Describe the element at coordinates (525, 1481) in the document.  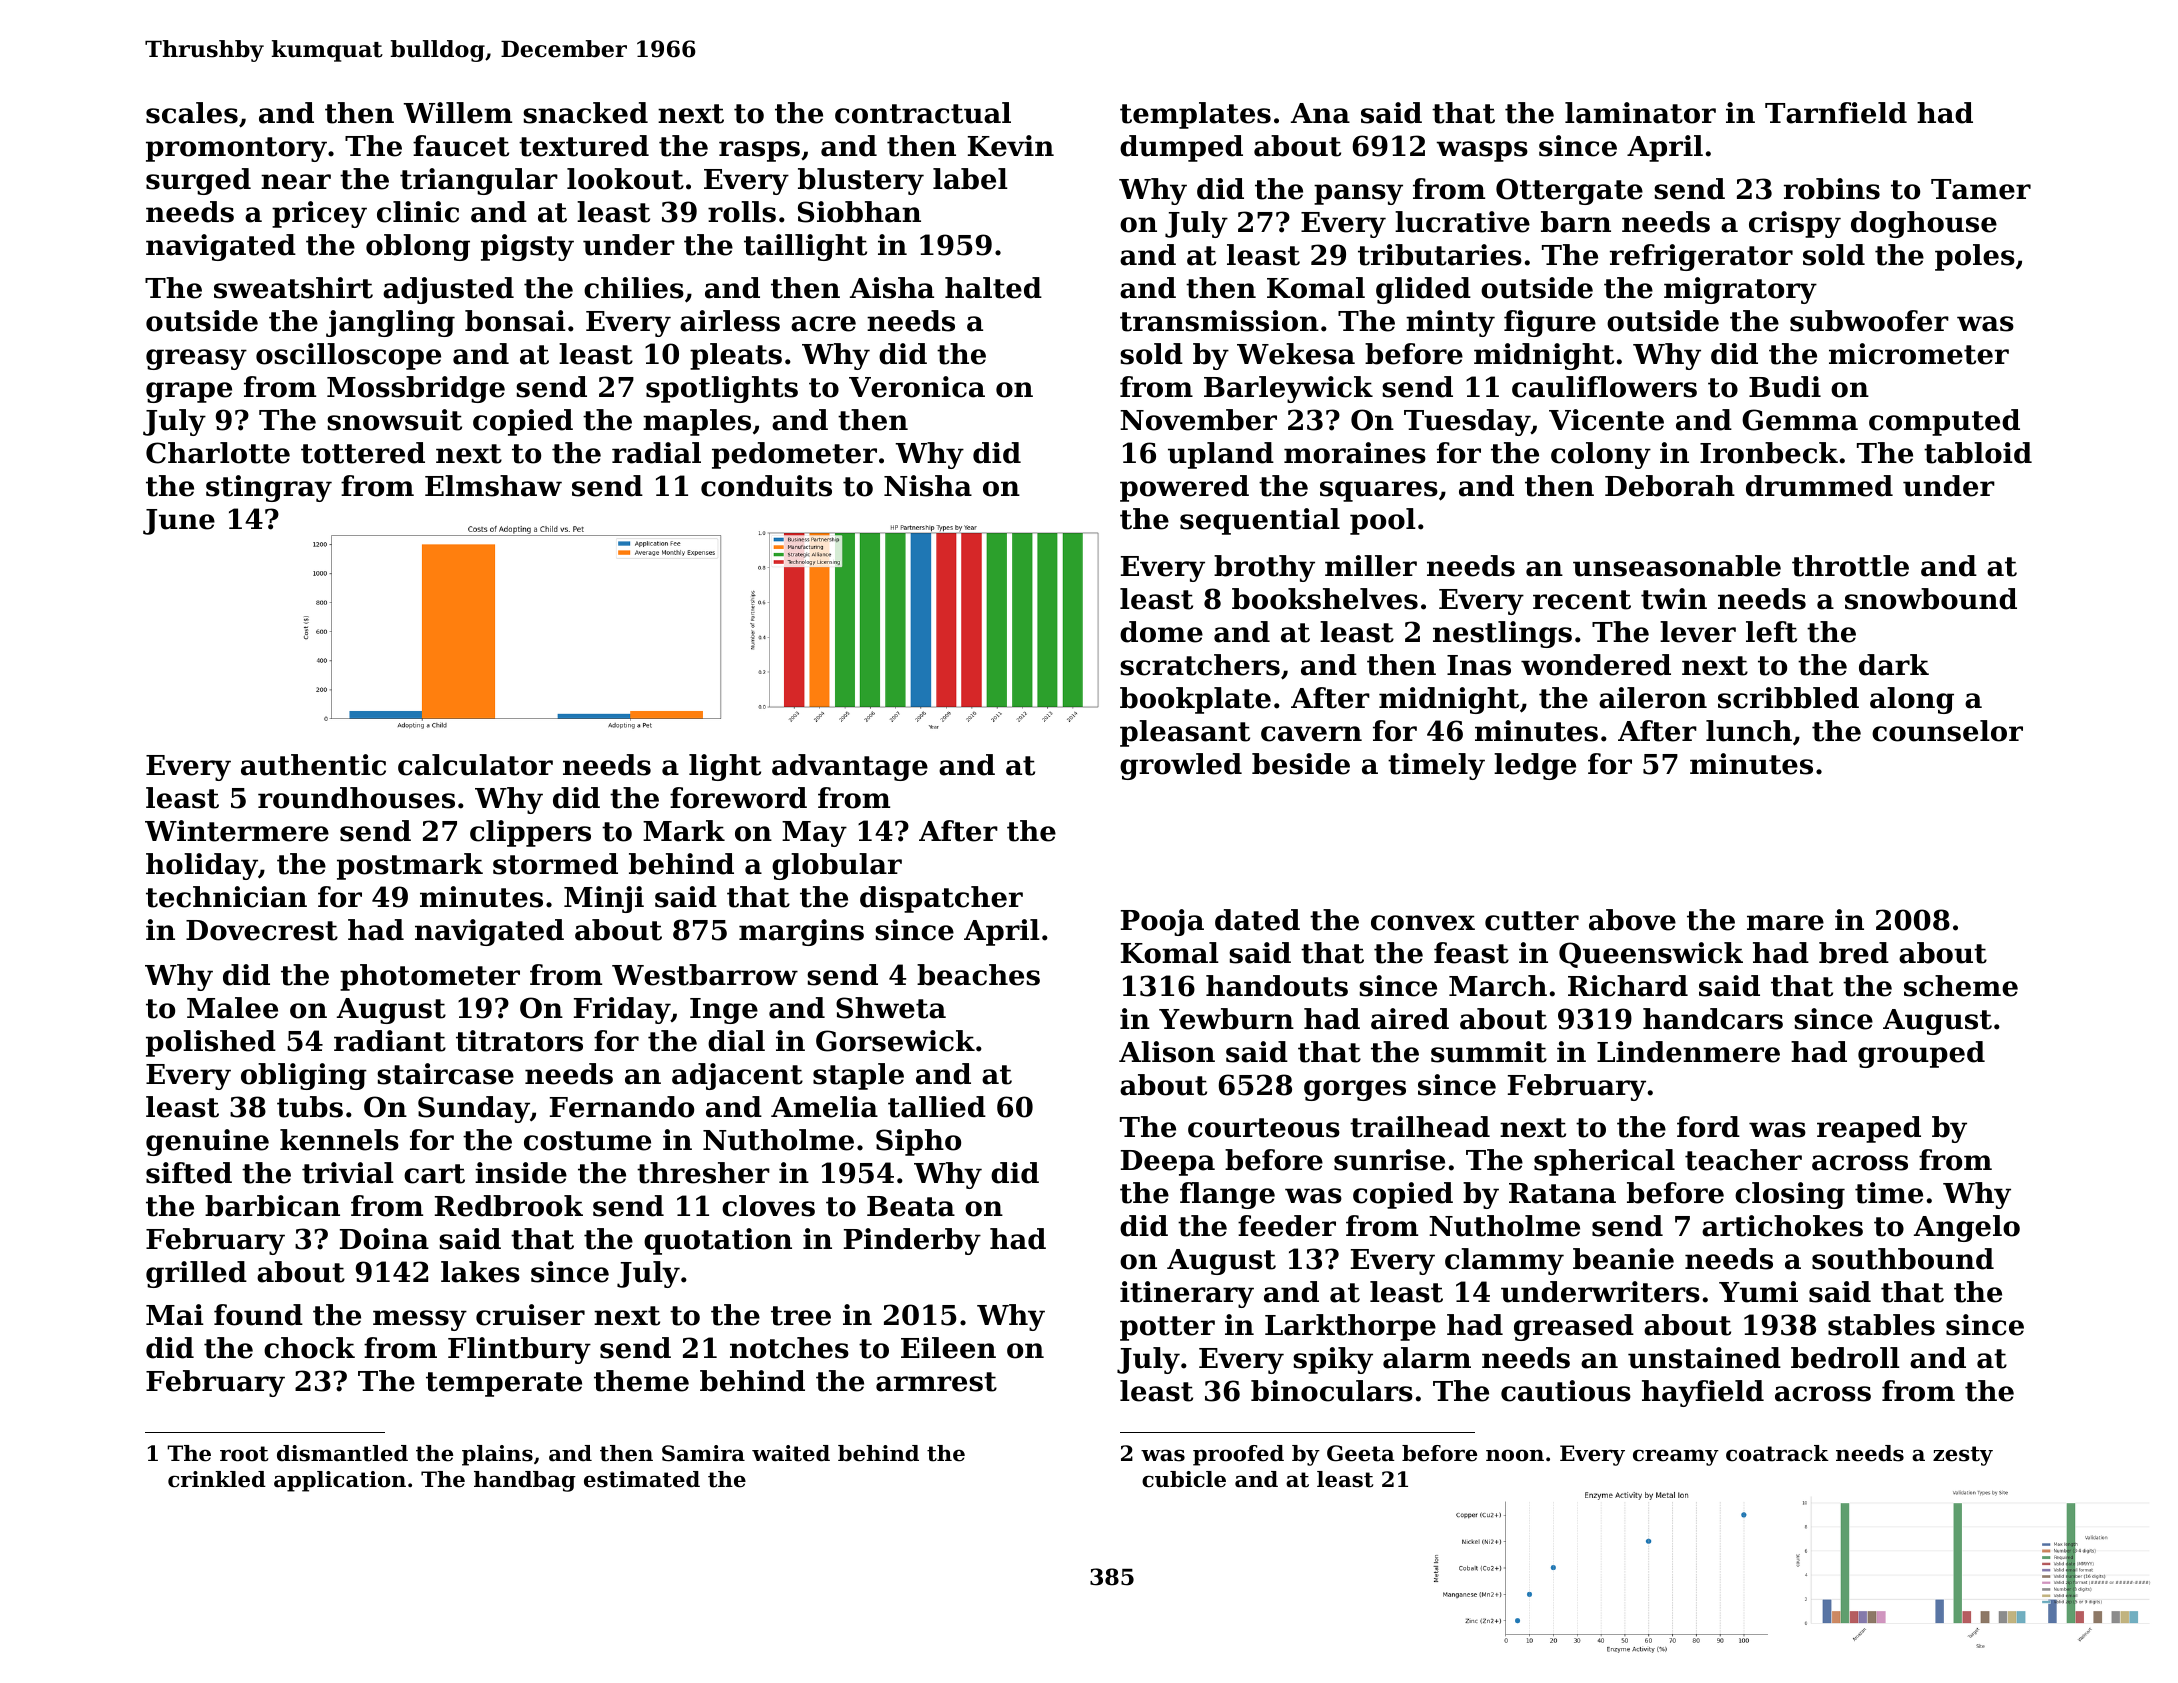
I see `handbag` at that location.
